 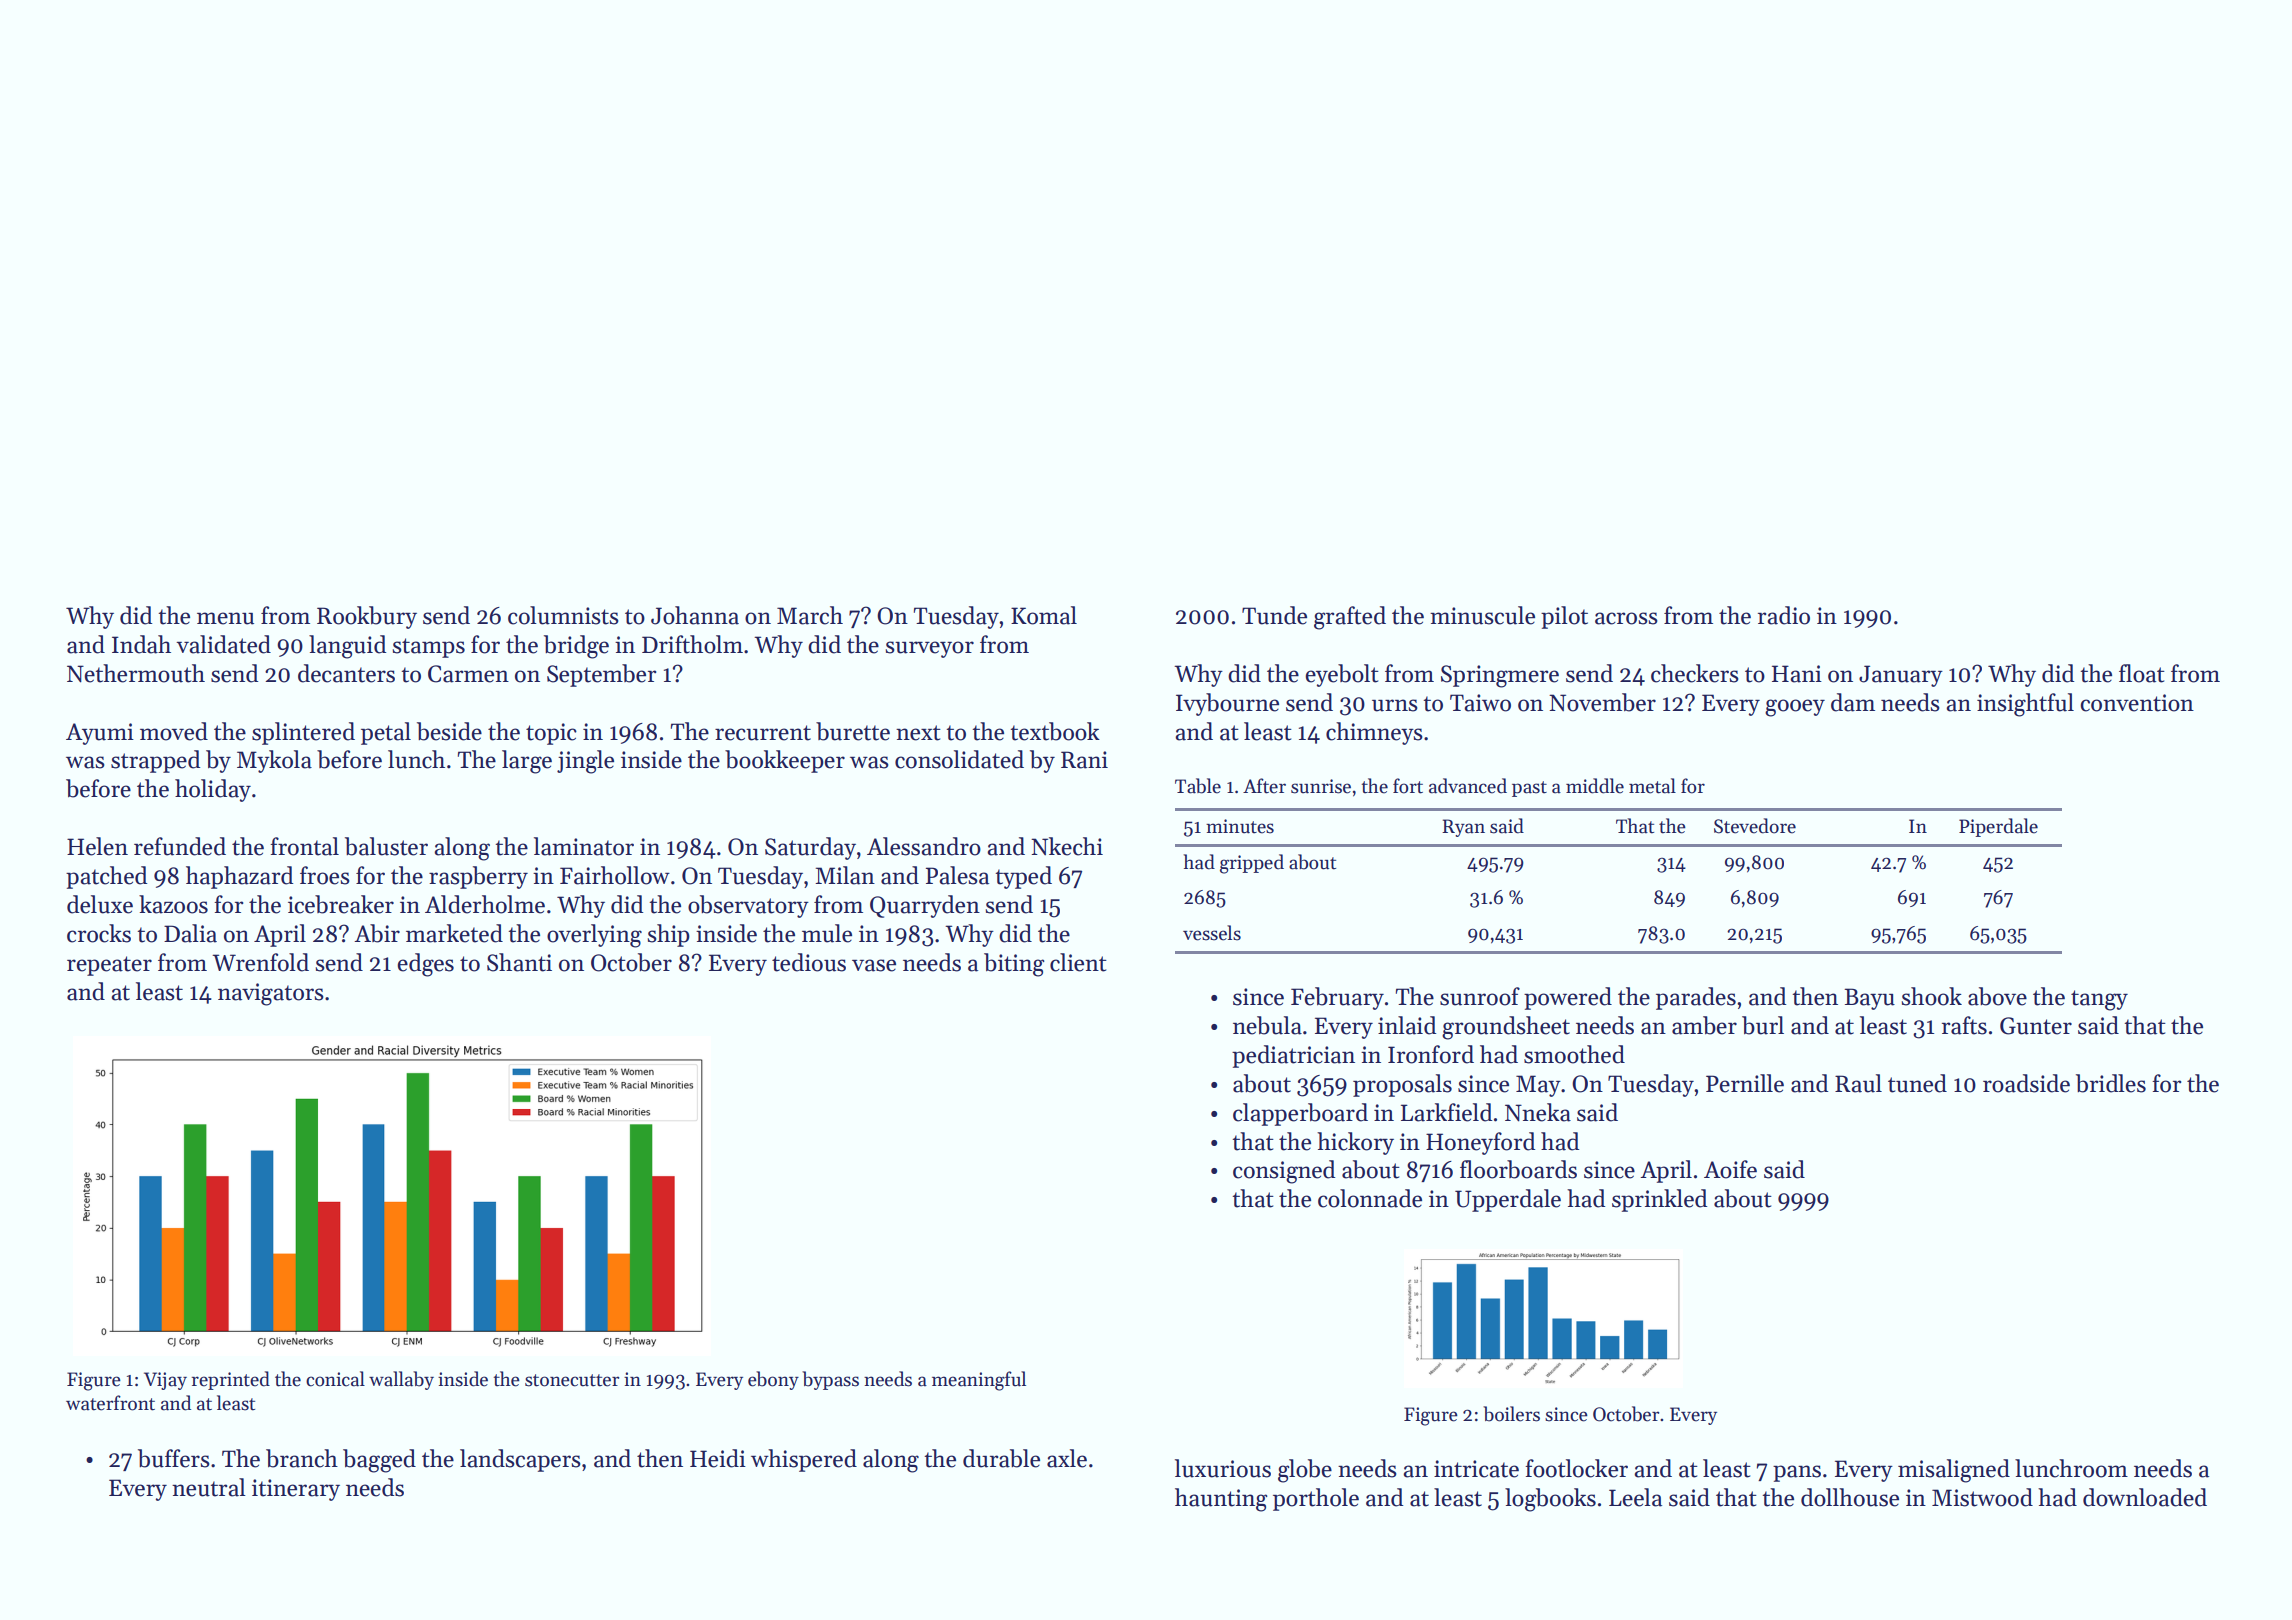 I want to click on navigators, so click(x=271, y=994).
